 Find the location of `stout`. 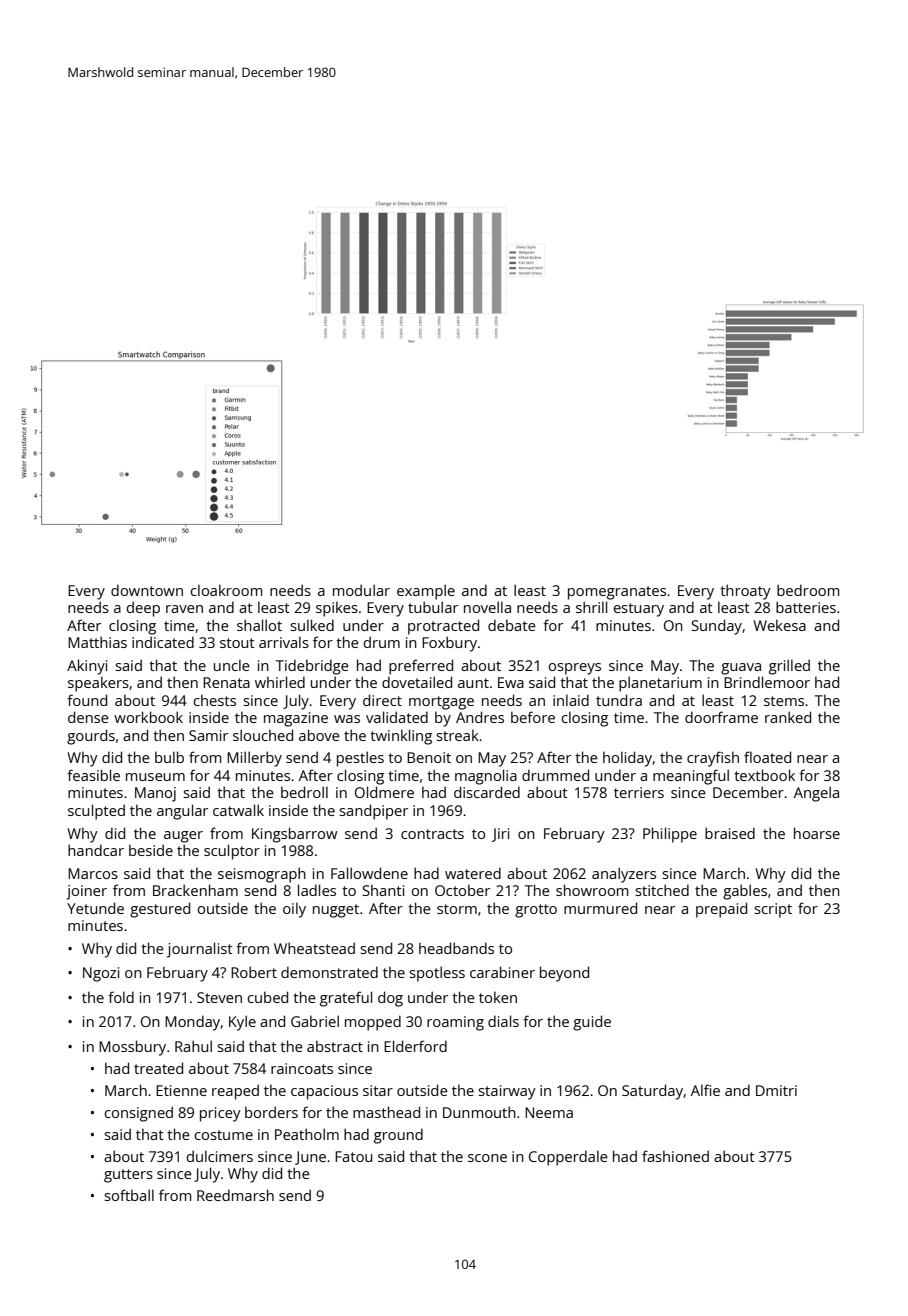

stout is located at coordinates (237, 643).
